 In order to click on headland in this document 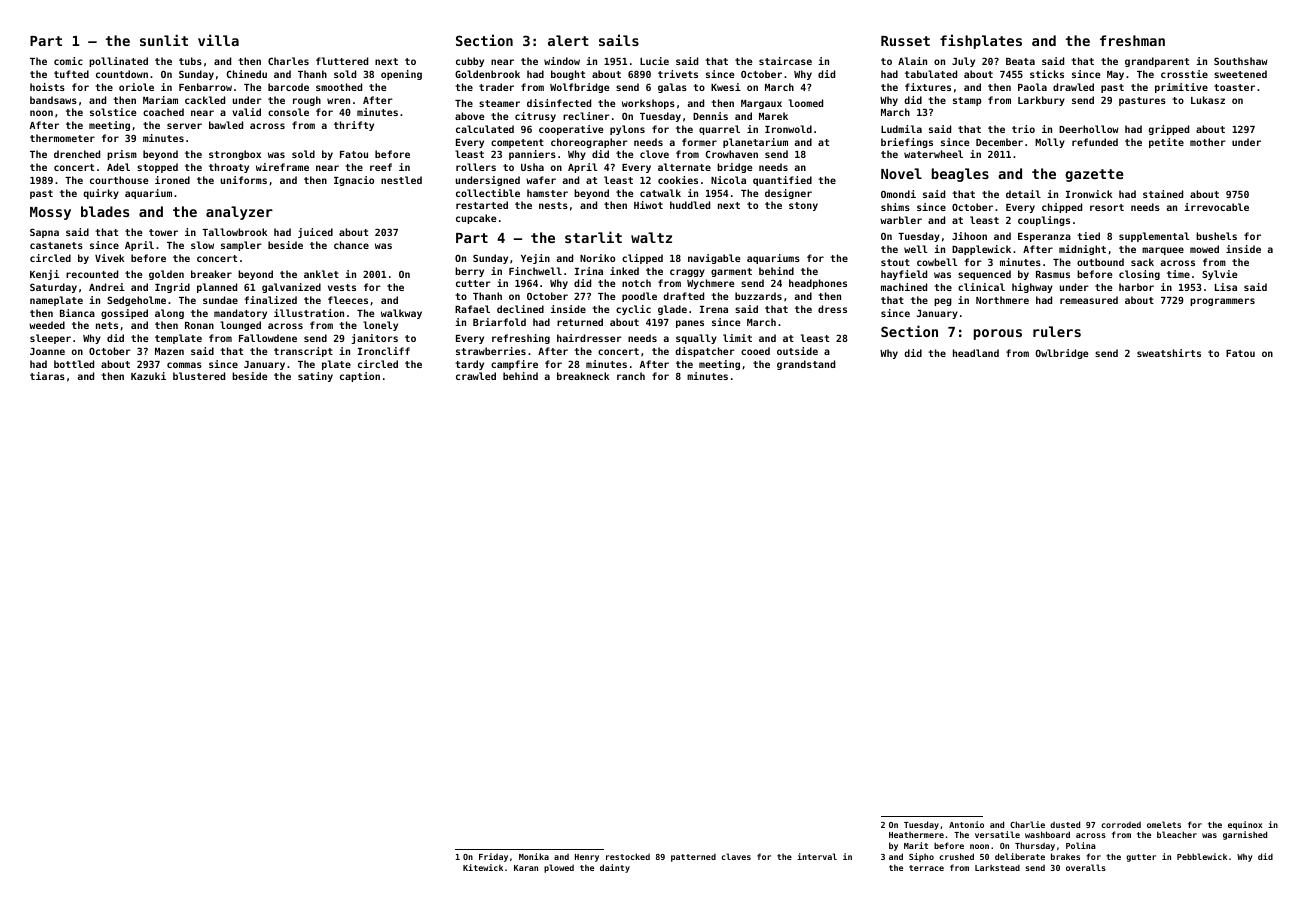, I will do `click(976, 353)`.
